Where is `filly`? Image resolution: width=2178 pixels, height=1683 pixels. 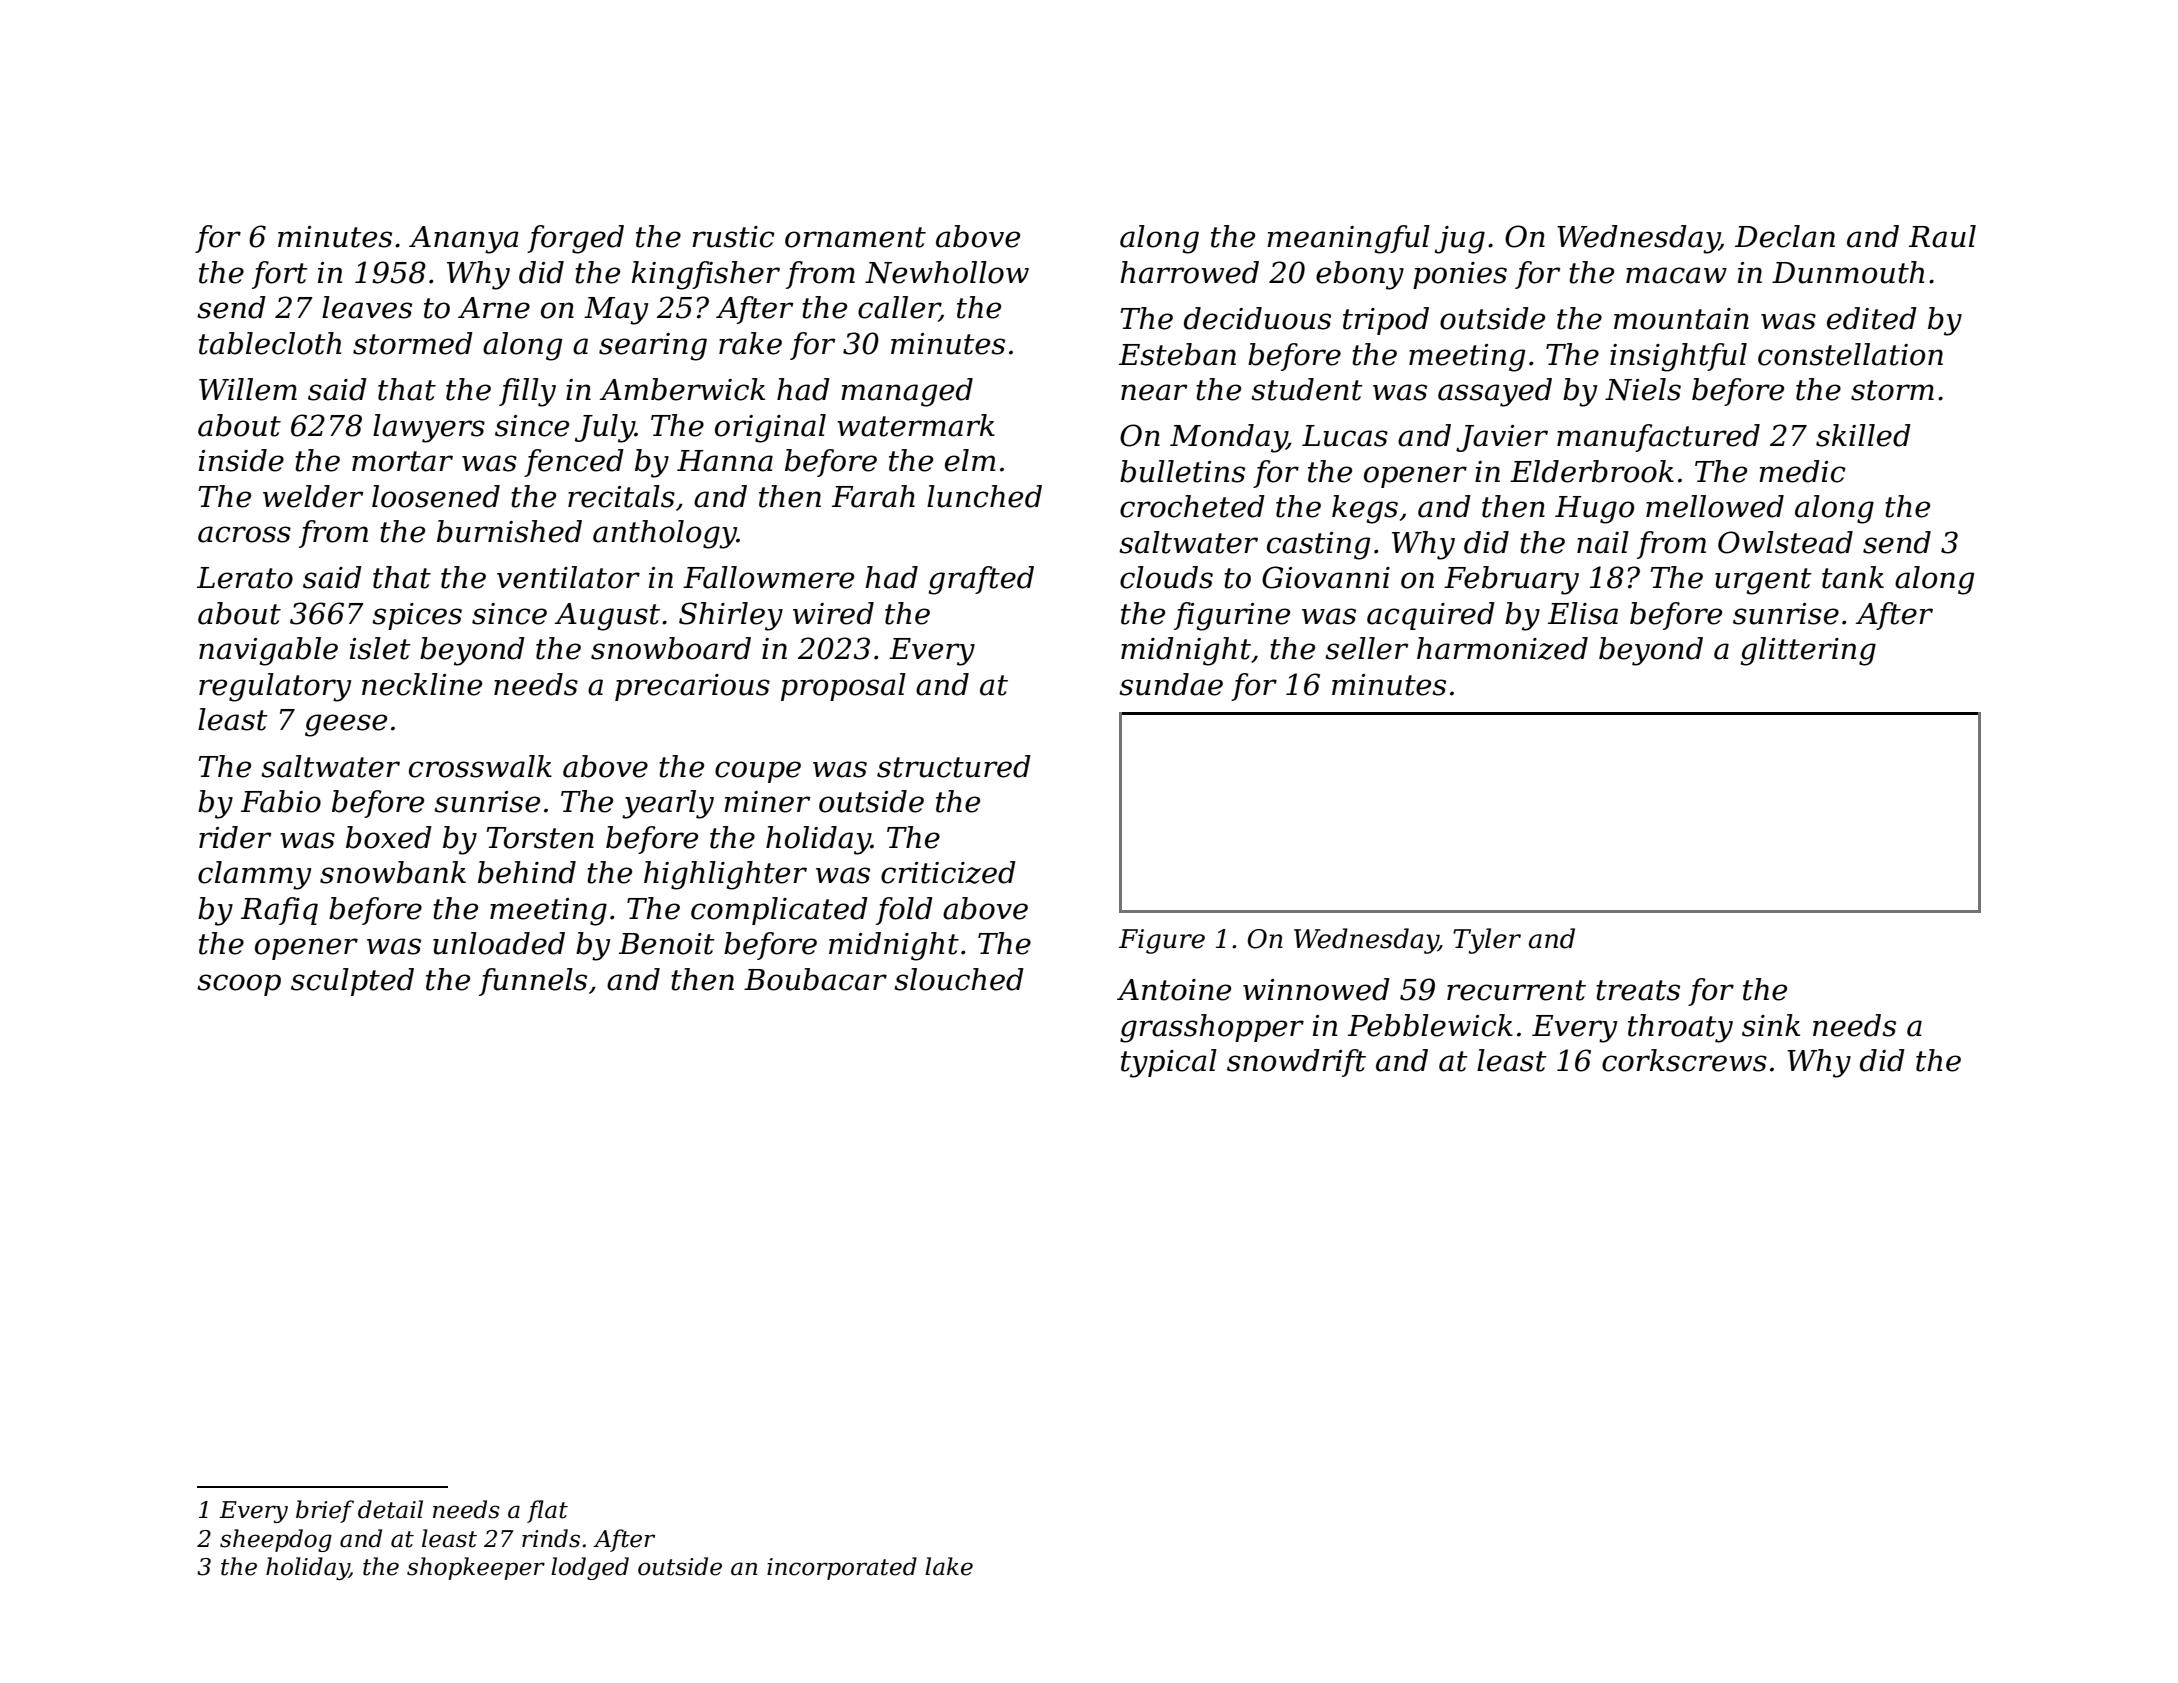 filly is located at coordinates (527, 392).
